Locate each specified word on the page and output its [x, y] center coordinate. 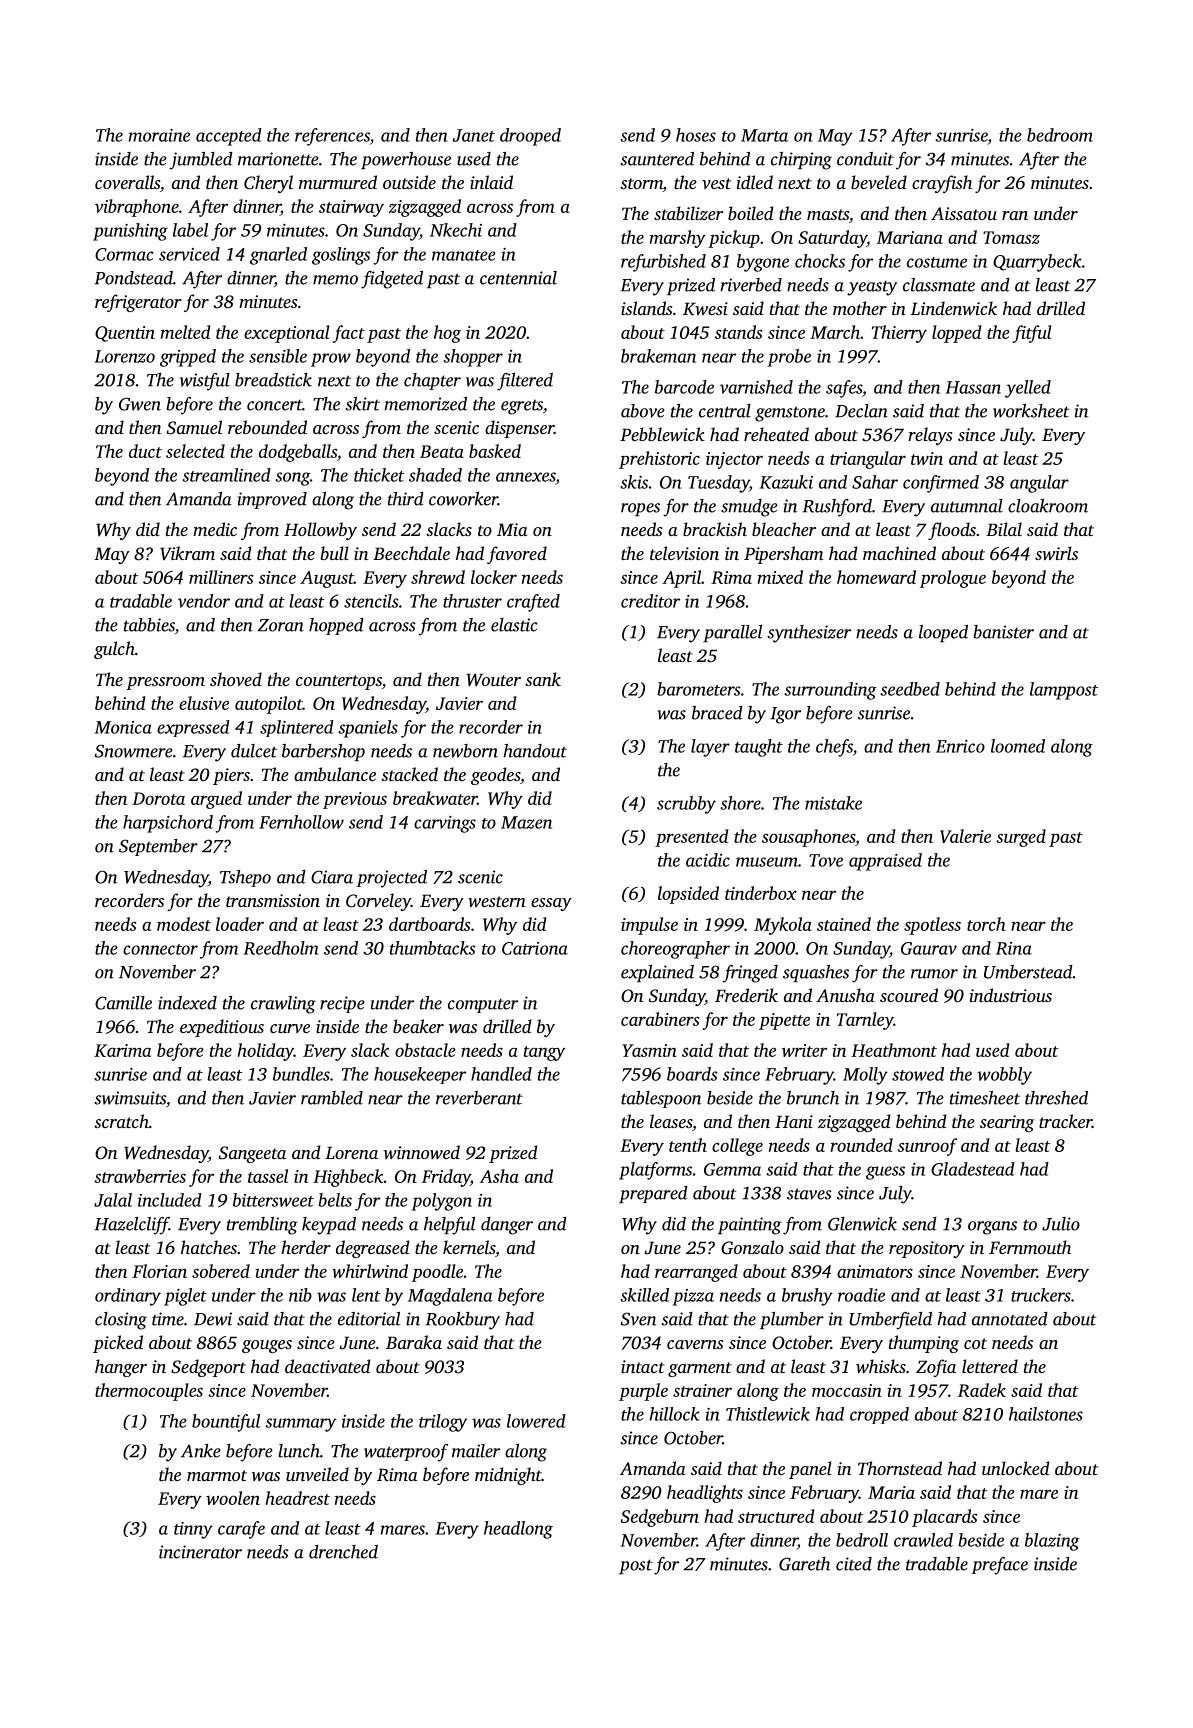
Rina [1014, 948]
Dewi [213, 1319]
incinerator [200, 1552]
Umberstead [1028, 972]
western [497, 901]
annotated [1010, 1319]
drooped [530, 137]
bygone [763, 263]
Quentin [125, 334]
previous [355, 800]
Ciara [332, 877]
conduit [865, 159]
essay [551, 904]
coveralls [127, 182]
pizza [693, 1297]
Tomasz [1011, 237]
